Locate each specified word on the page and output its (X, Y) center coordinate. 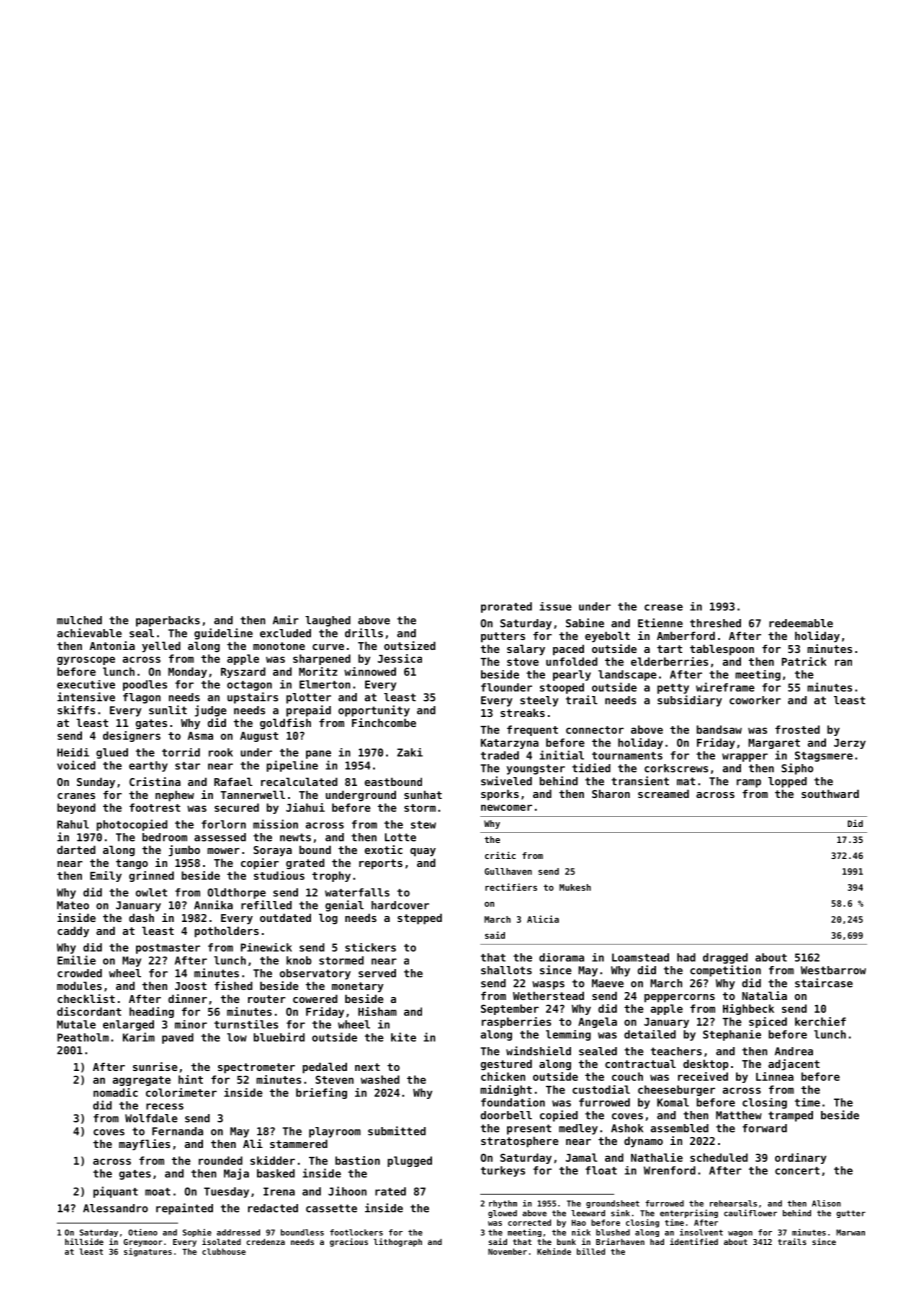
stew (423, 825)
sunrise (155, 1066)
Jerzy (850, 744)
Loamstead (640, 957)
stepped (419, 919)
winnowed (370, 671)
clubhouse (224, 1251)
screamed (663, 794)
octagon (249, 686)
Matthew (739, 1115)
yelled (161, 646)
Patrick (804, 661)
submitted (397, 1131)
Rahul (73, 824)
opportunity (374, 711)
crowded (79, 973)
